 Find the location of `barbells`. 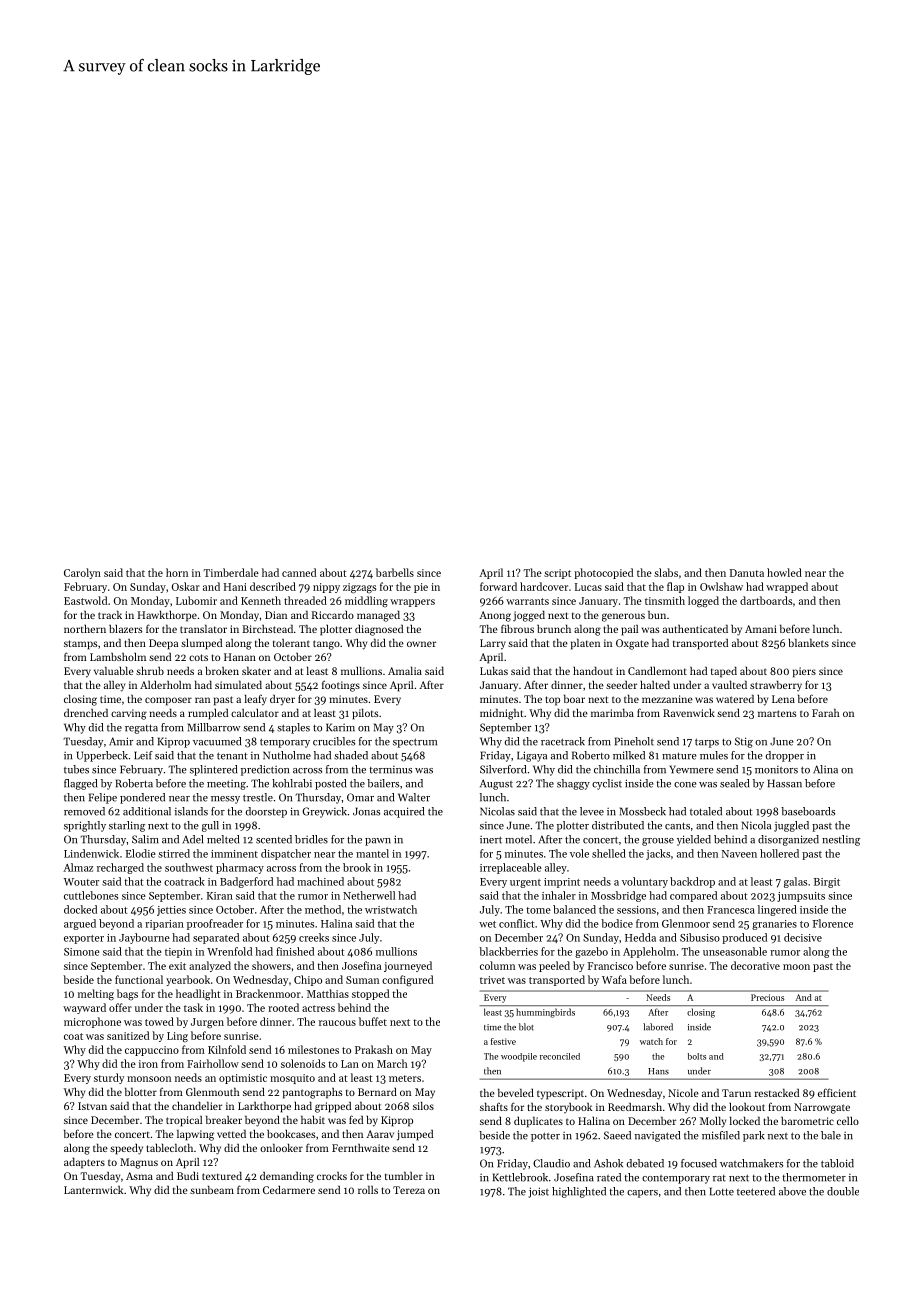

barbells is located at coordinates (395, 572).
